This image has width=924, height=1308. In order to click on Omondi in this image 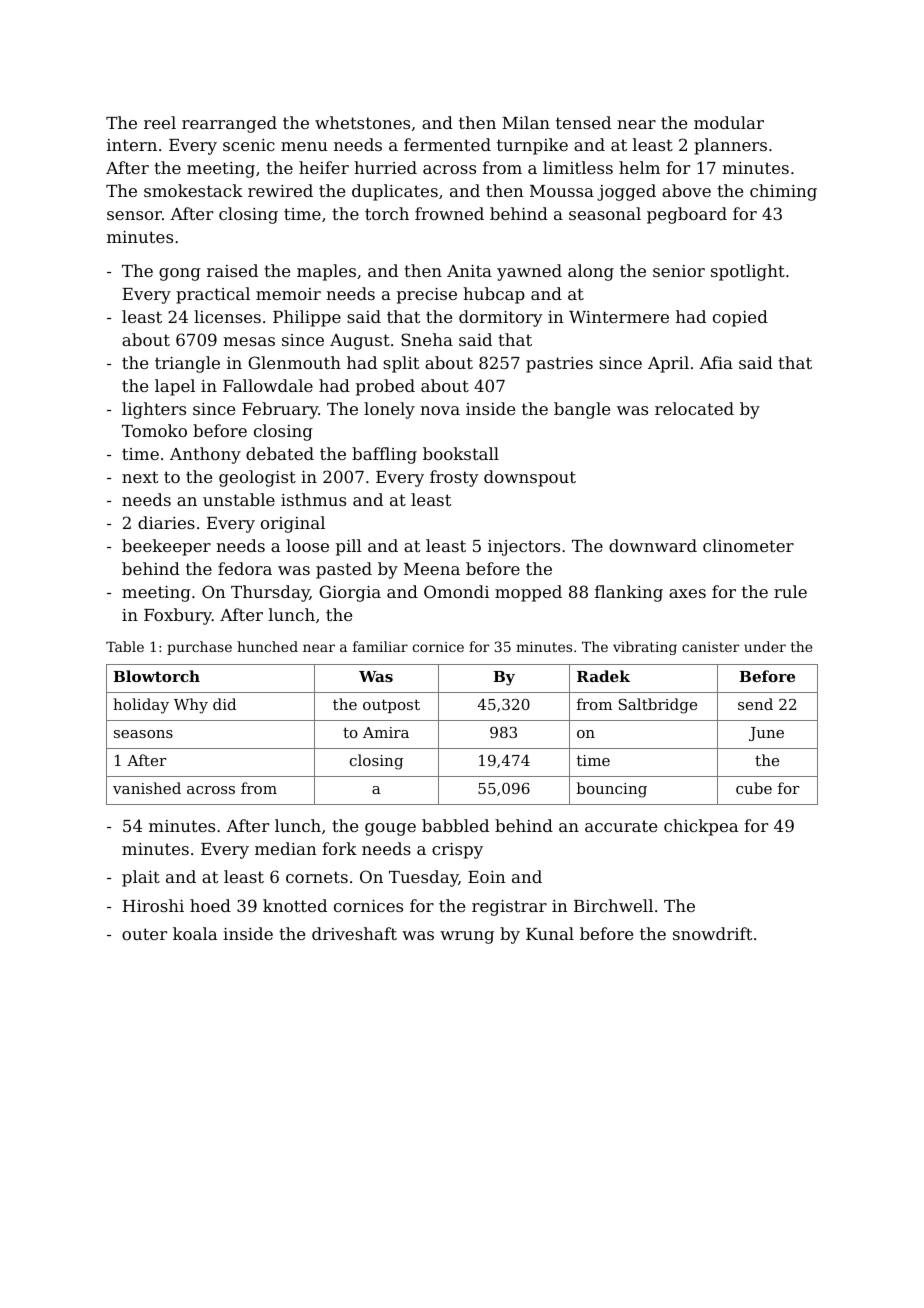, I will do `click(456, 591)`.
